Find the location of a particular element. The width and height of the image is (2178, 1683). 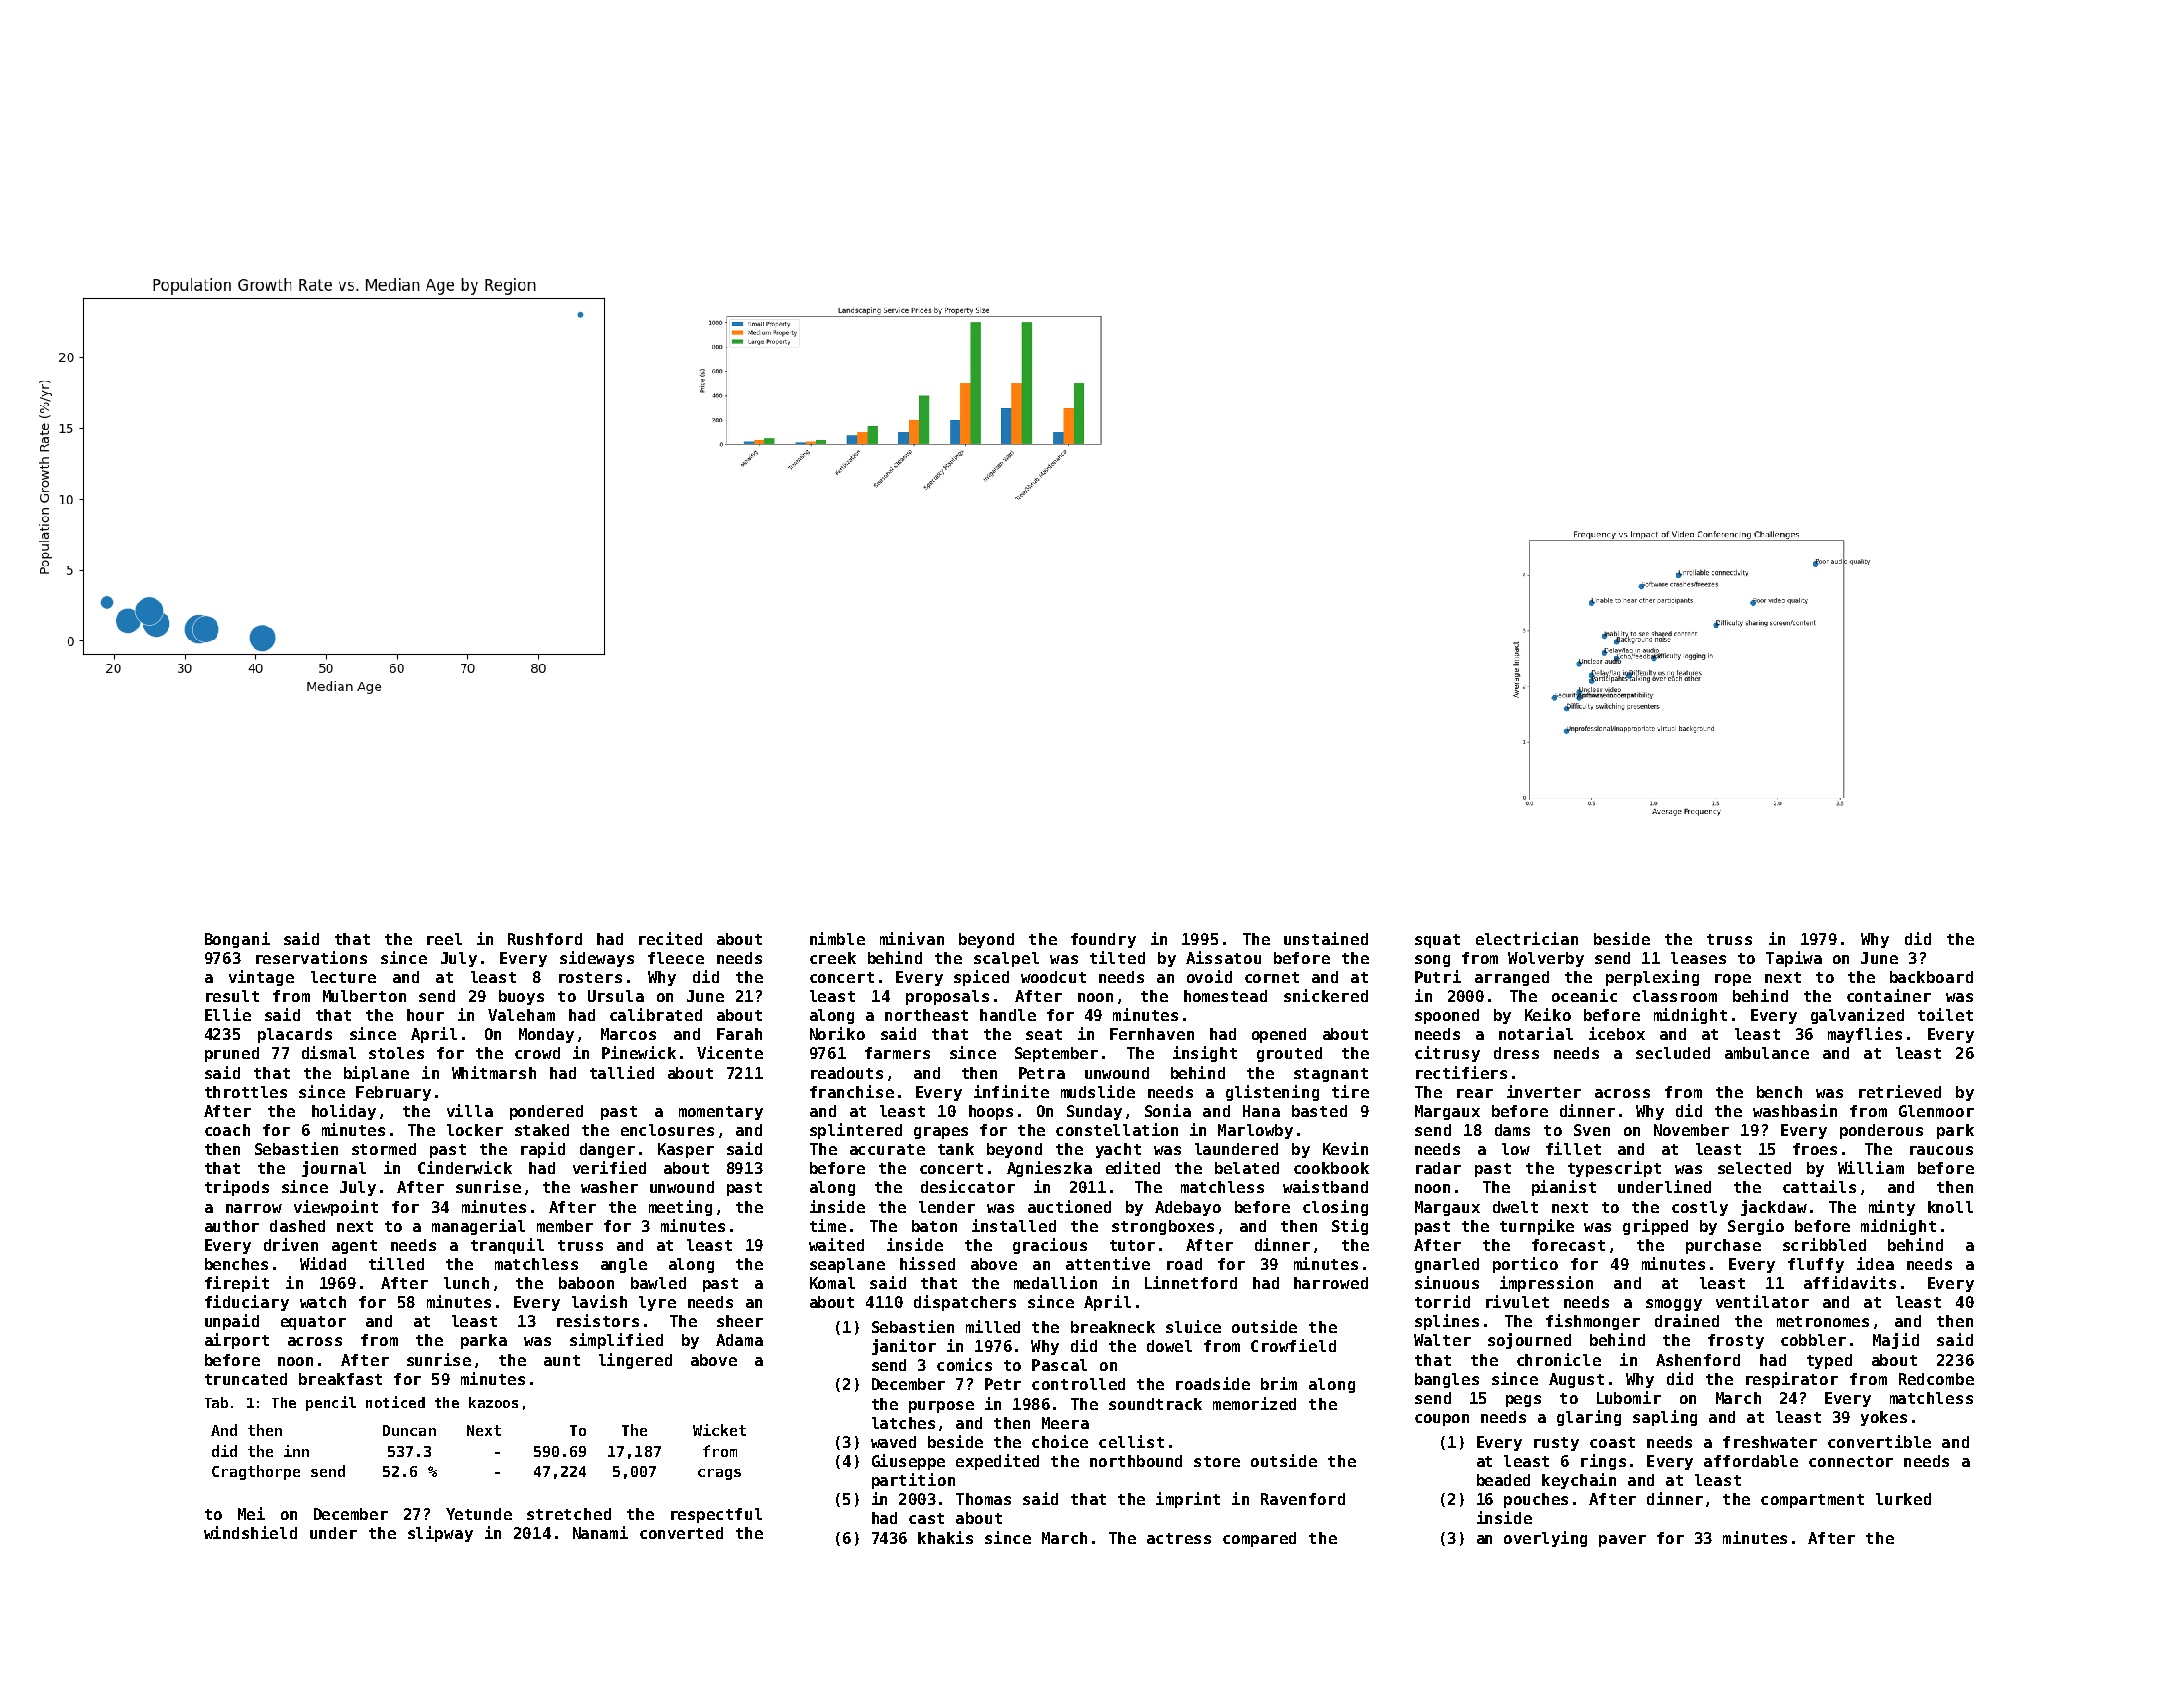

backboard is located at coordinates (1931, 977).
